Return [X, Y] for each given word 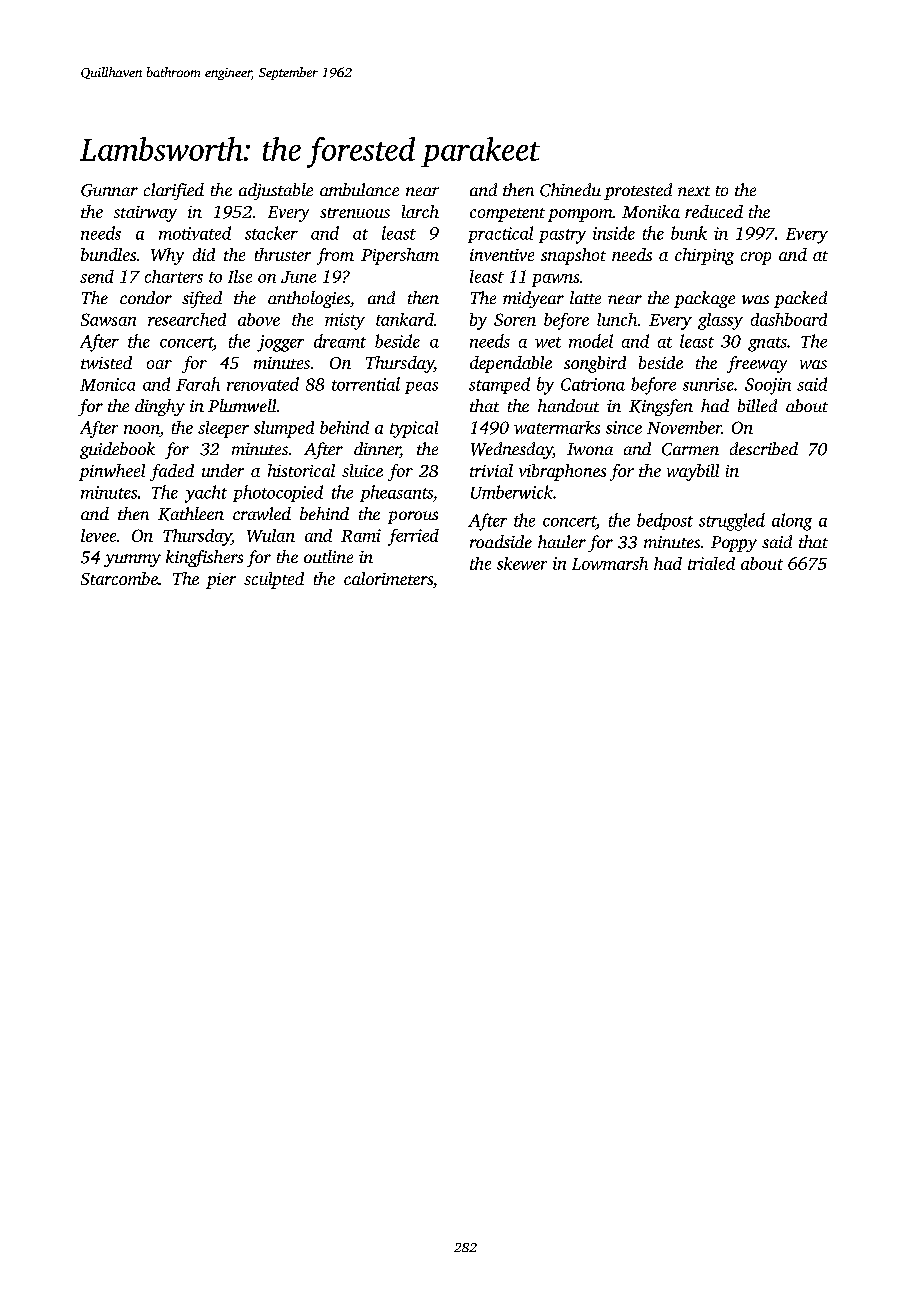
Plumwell [242, 405]
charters [174, 276]
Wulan [271, 535]
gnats [767, 344]
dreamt [340, 341]
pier [221, 581]
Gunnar [109, 190]
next [694, 191]
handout [568, 405]
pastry [562, 236]
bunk [689, 233]
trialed [711, 563]
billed [757, 405]
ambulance [359, 189]
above [259, 319]
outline [328, 556]
